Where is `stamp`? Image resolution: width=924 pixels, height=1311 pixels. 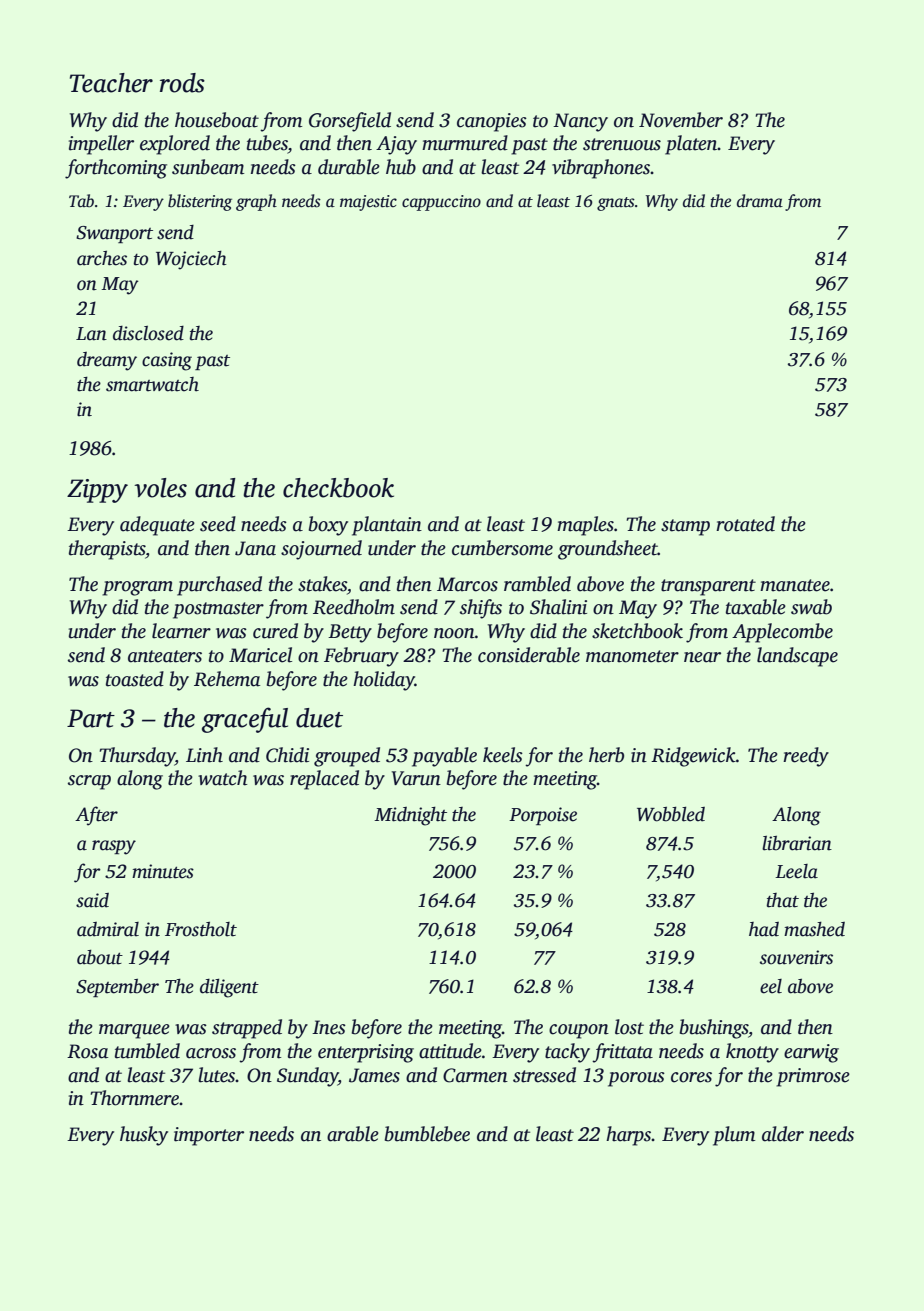
stamp is located at coordinates (685, 527).
